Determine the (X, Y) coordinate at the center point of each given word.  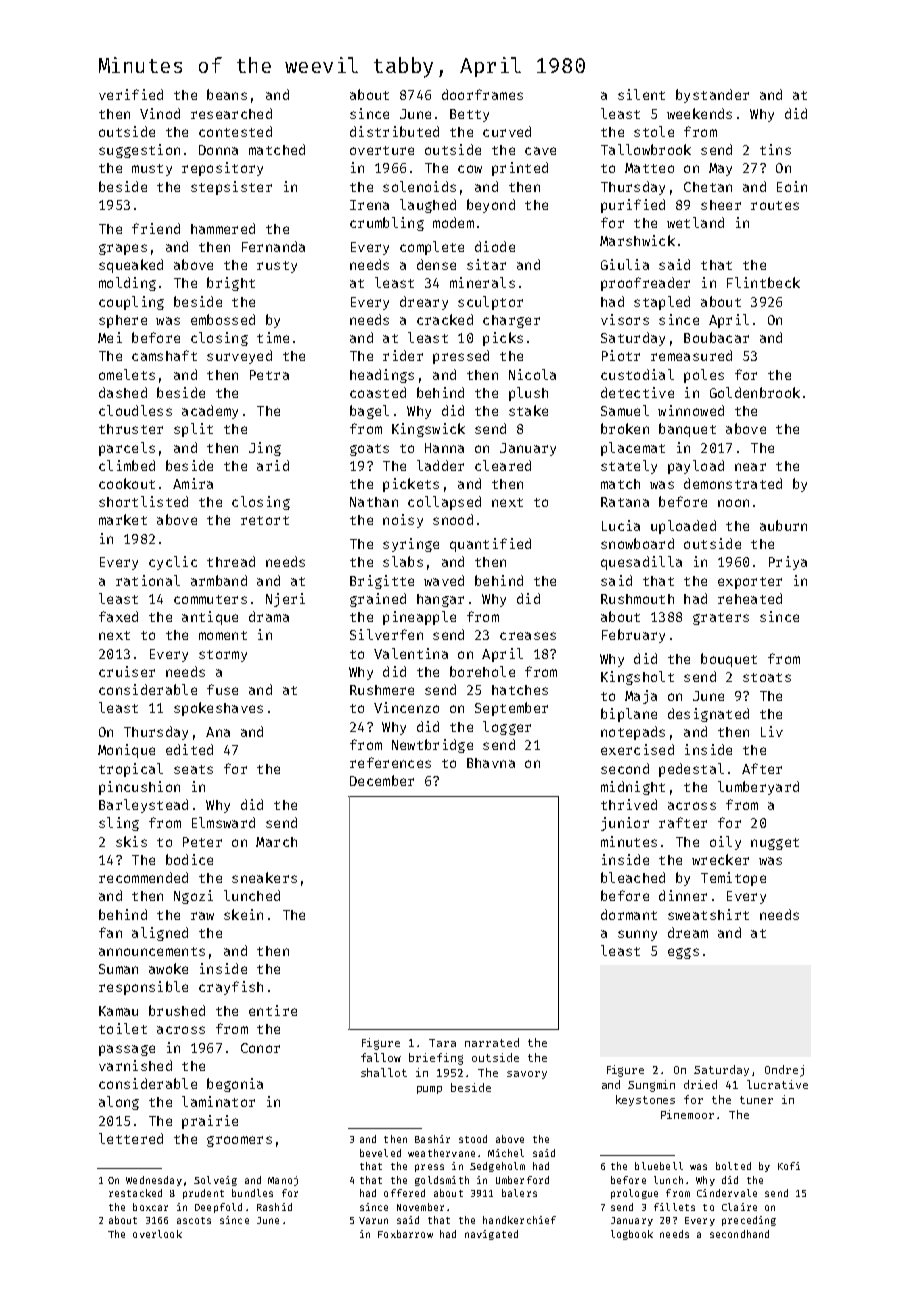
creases (528, 636)
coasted (378, 392)
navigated (491, 1235)
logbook (632, 1235)
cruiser (127, 671)
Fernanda (273, 246)
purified (633, 206)
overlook (157, 1234)
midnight (633, 788)
